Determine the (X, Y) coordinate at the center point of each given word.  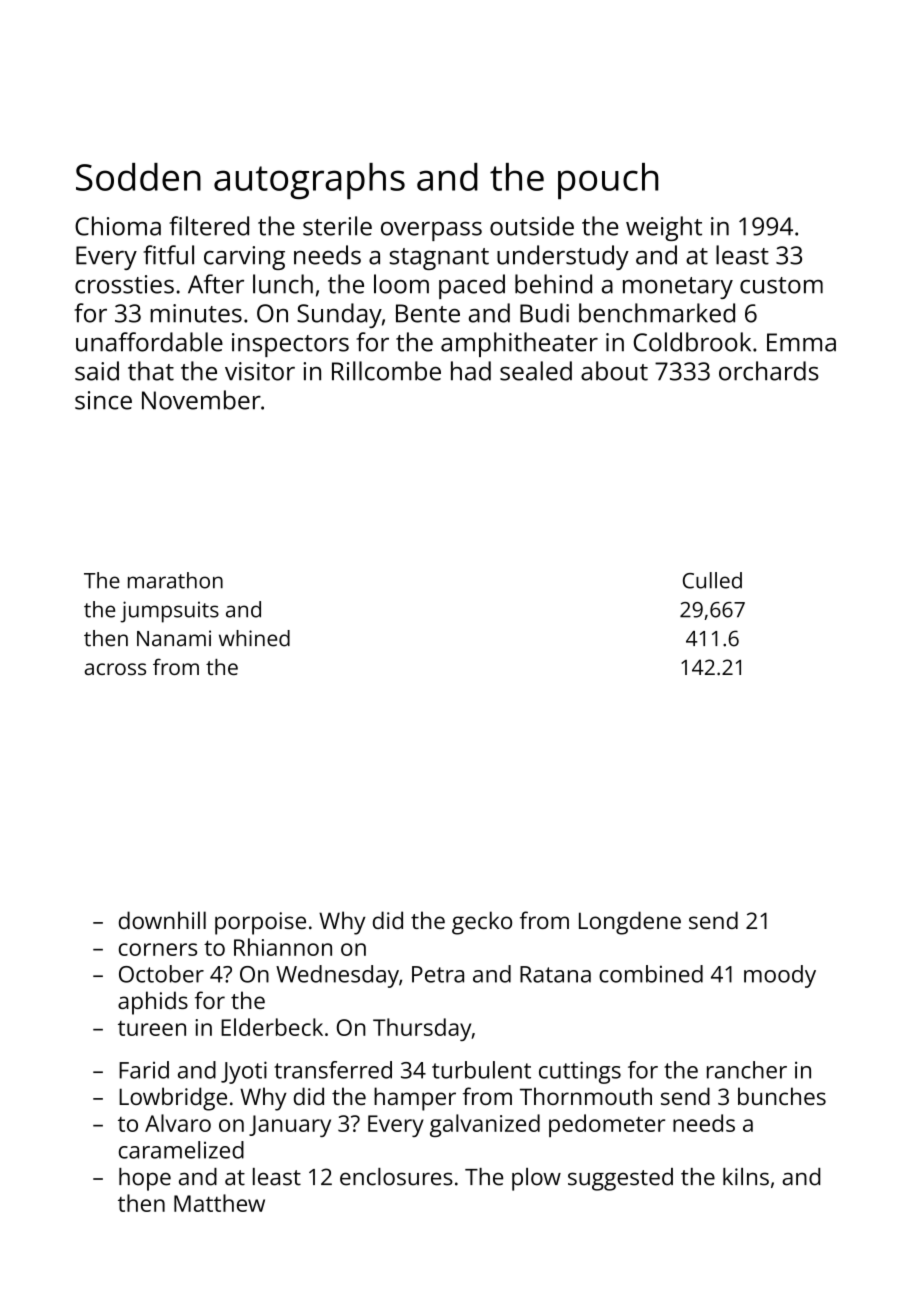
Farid (144, 1070)
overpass (431, 231)
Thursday (422, 1029)
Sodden (138, 177)
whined (254, 638)
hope (145, 1179)
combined (651, 974)
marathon (175, 580)
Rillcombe (386, 371)
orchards (769, 371)
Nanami (174, 638)
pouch (608, 181)
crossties (124, 284)
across (115, 669)
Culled (712, 580)
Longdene (630, 923)
